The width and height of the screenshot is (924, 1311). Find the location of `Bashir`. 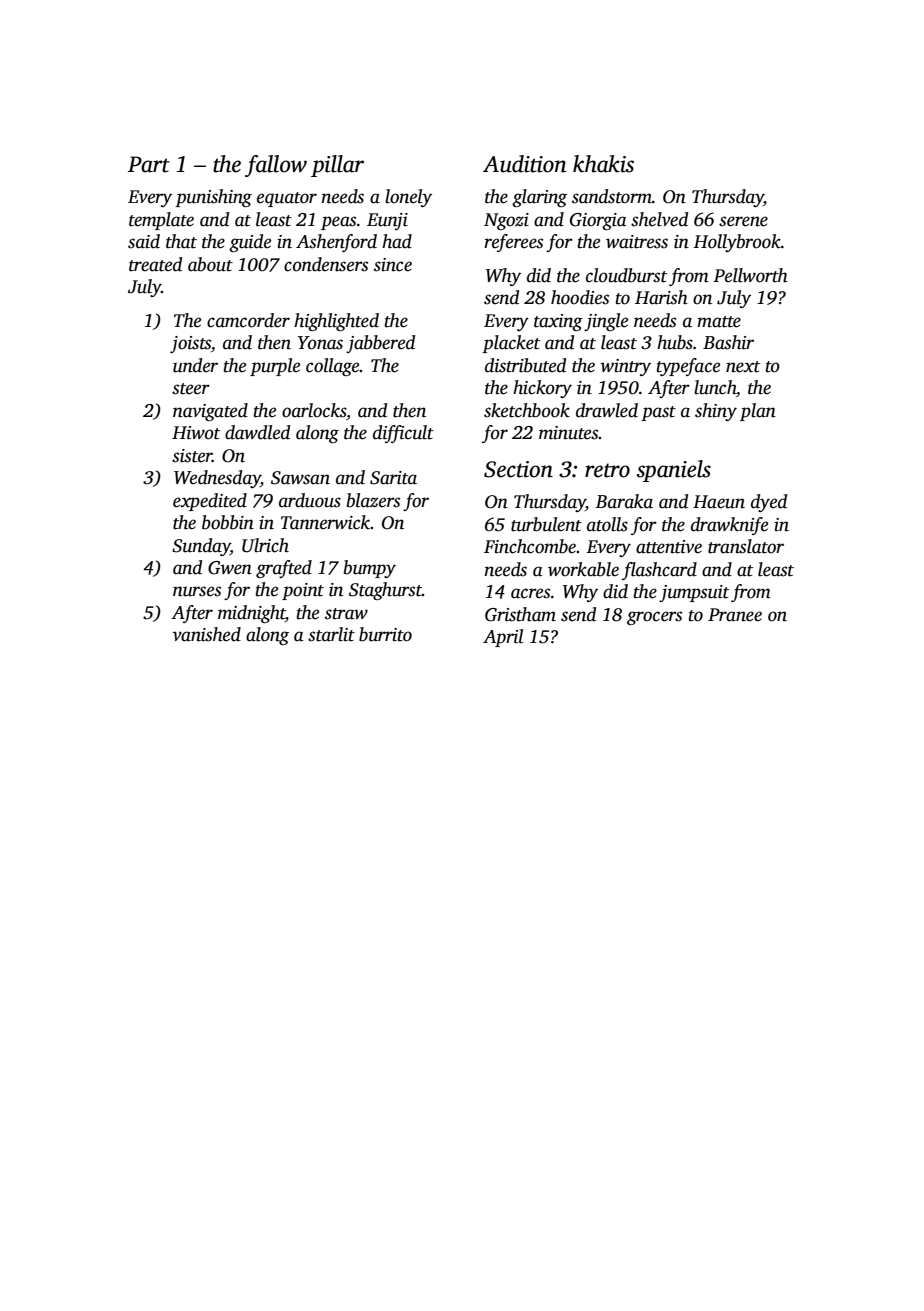

Bashir is located at coordinates (728, 342).
